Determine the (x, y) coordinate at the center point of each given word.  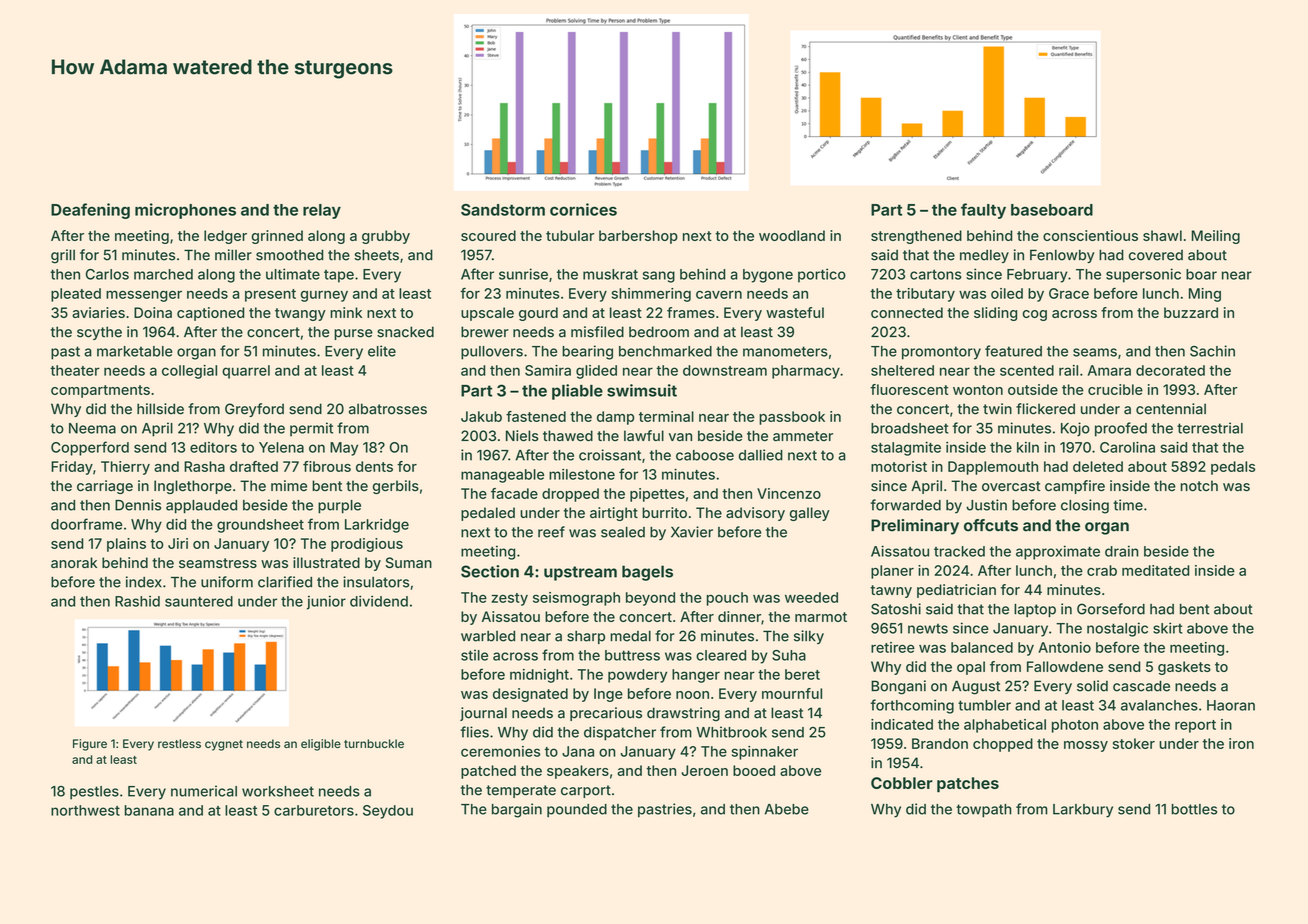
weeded (811, 597)
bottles (1194, 809)
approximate (1058, 552)
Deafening (90, 211)
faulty (983, 211)
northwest (85, 810)
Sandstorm (503, 210)
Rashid (137, 601)
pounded (577, 810)
